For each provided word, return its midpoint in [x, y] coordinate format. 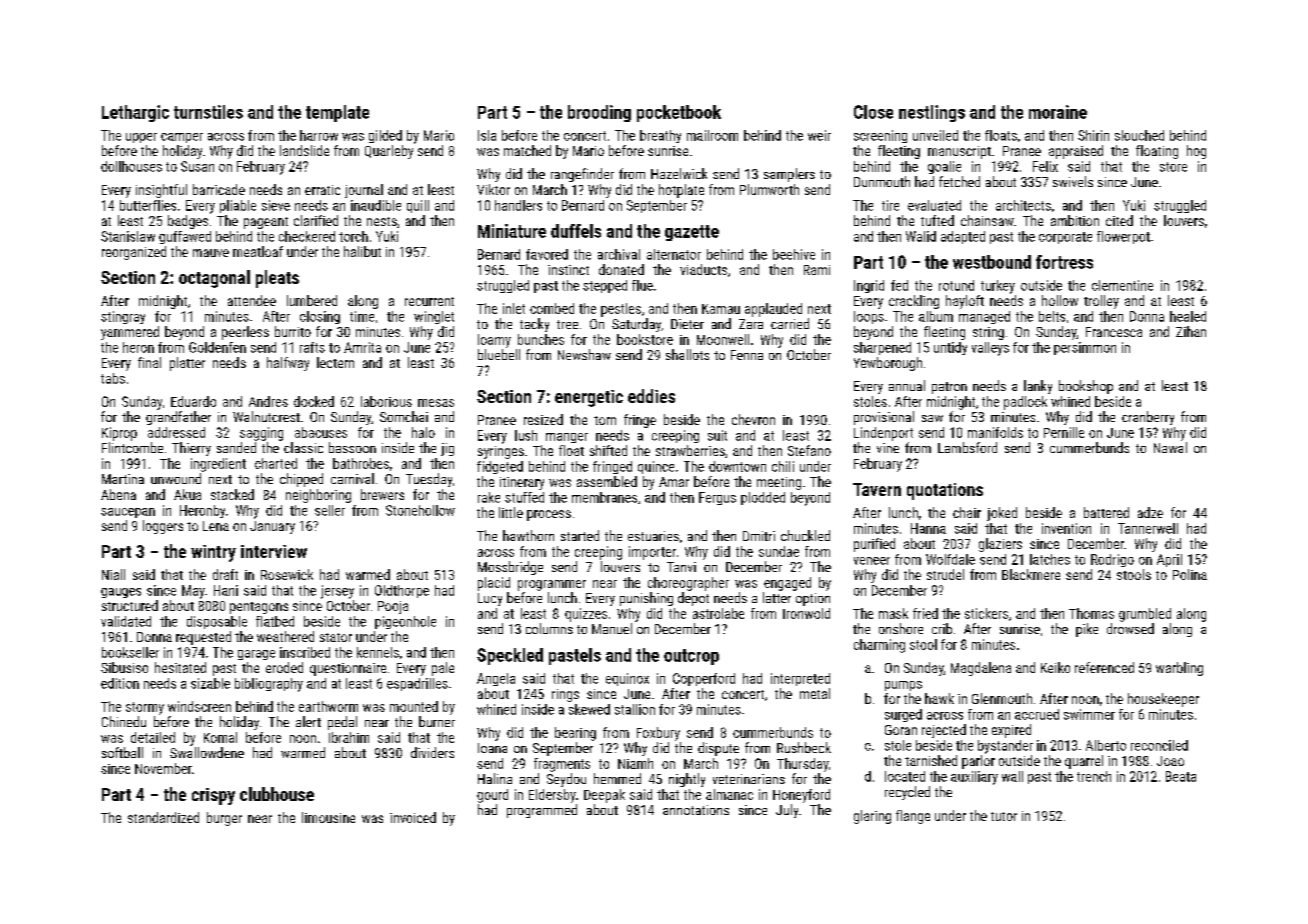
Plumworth [769, 189]
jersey [337, 592]
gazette [692, 233]
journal [364, 191]
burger [224, 819]
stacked [232, 494]
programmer [552, 585]
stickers [986, 613]
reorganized [134, 253]
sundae [779, 551]
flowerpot [1123, 237]
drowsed [1130, 628]
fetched [959, 181]
